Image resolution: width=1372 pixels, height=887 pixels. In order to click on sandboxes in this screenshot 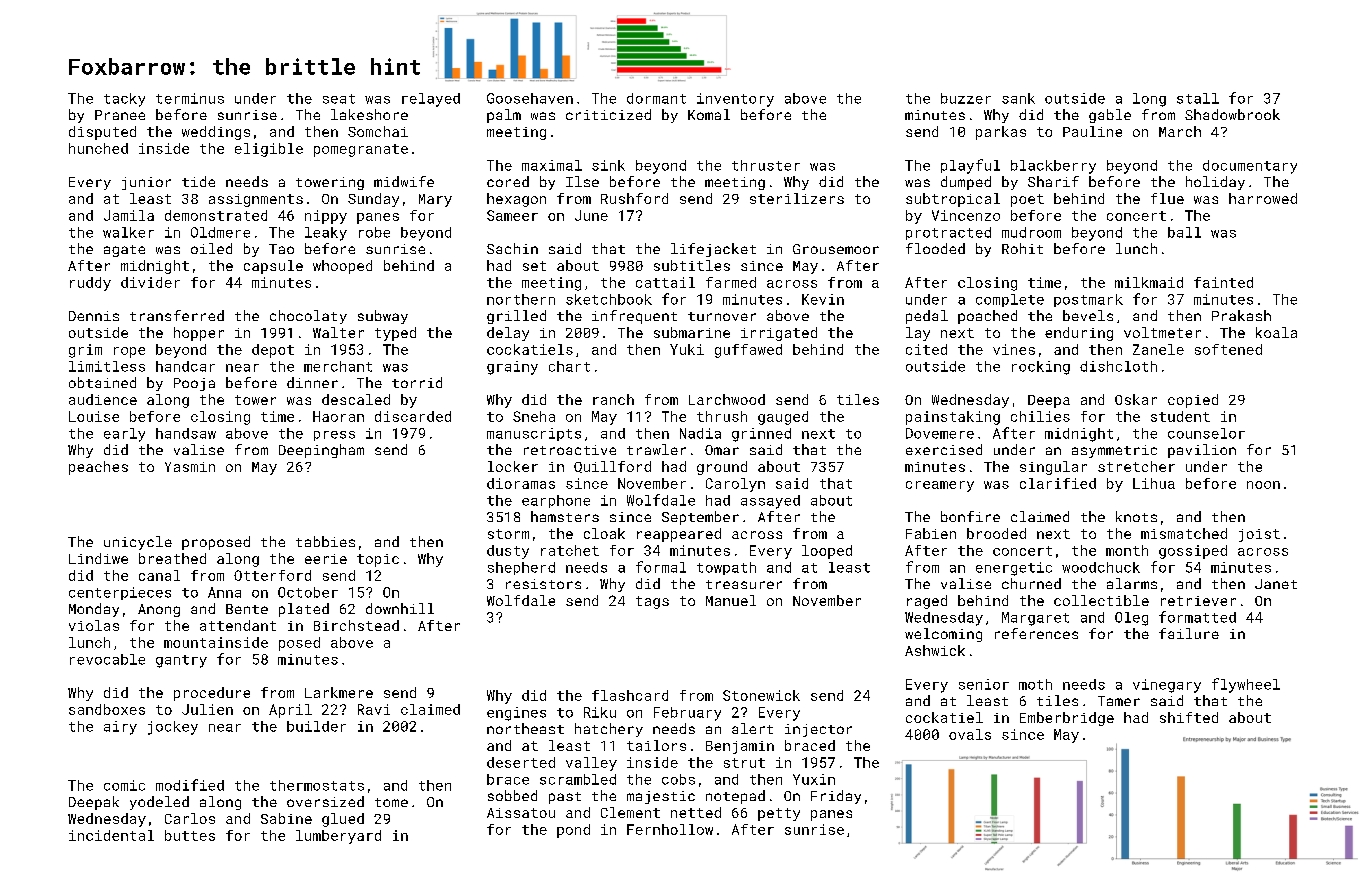, I will do `click(107, 709)`.
